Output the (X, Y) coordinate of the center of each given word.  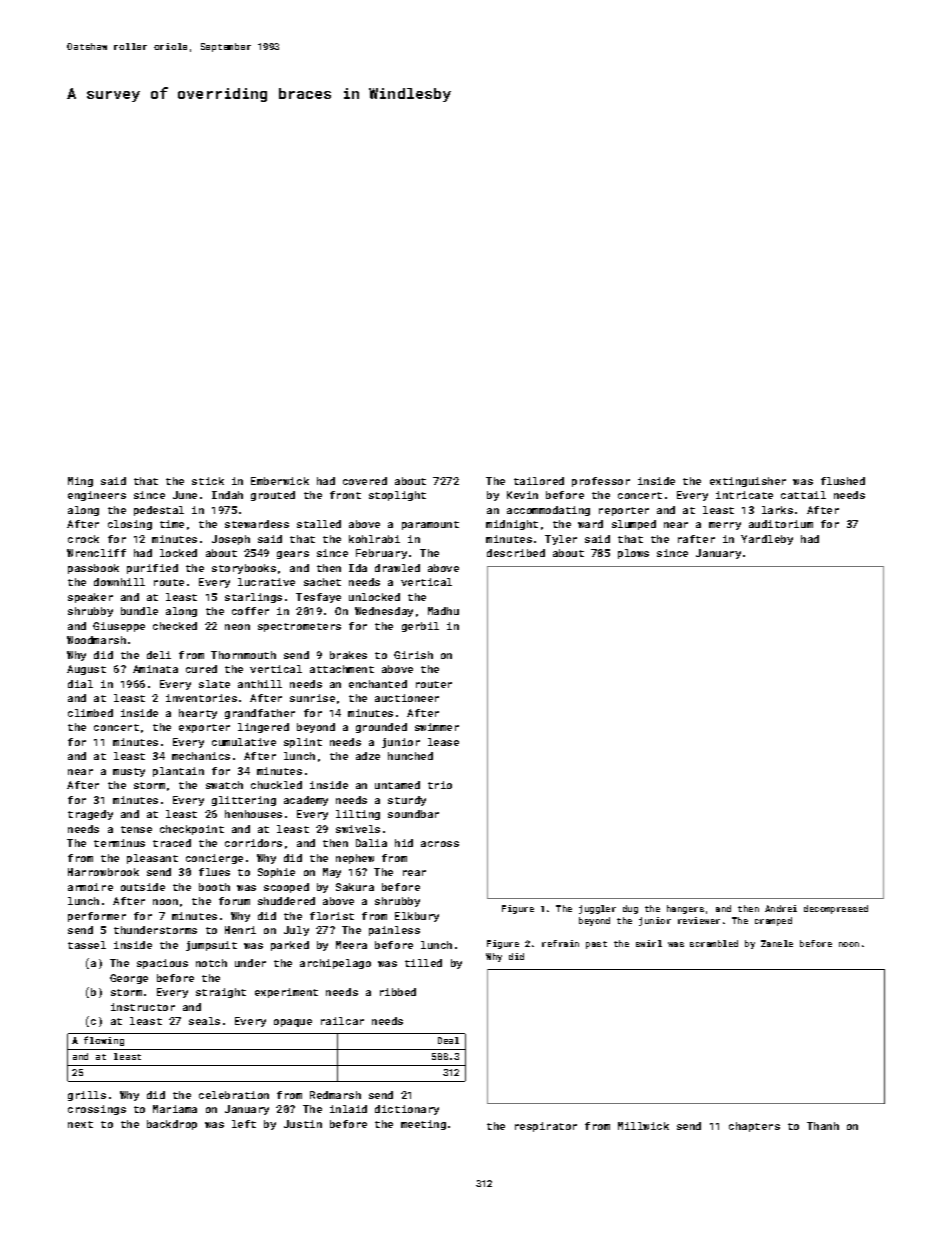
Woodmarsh (96, 640)
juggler (597, 909)
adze (368, 756)
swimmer (437, 727)
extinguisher (748, 482)
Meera (351, 945)
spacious (162, 964)
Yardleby (767, 540)
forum (234, 901)
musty (129, 772)
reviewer (699, 920)
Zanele (777, 943)
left (244, 1124)
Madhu (443, 611)
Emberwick (280, 481)
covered (365, 481)
